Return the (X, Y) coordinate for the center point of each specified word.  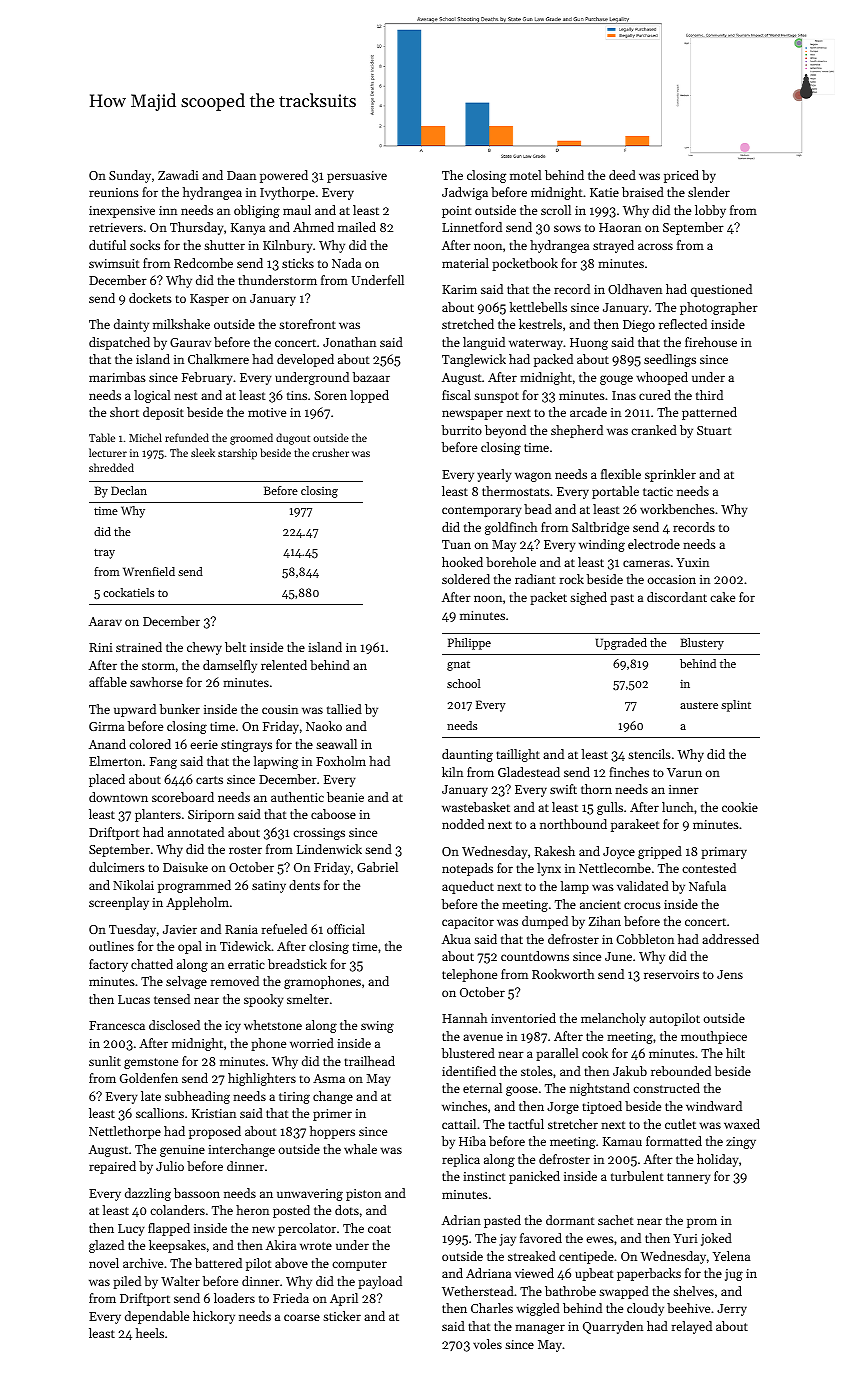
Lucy (131, 1230)
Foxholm (341, 761)
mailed (357, 227)
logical (152, 396)
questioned (721, 290)
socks (145, 245)
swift (563, 789)
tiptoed (602, 1107)
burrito (462, 430)
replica (461, 1160)
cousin (280, 709)
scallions (160, 1113)
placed (107, 780)
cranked (654, 430)
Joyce (619, 853)
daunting (467, 755)
